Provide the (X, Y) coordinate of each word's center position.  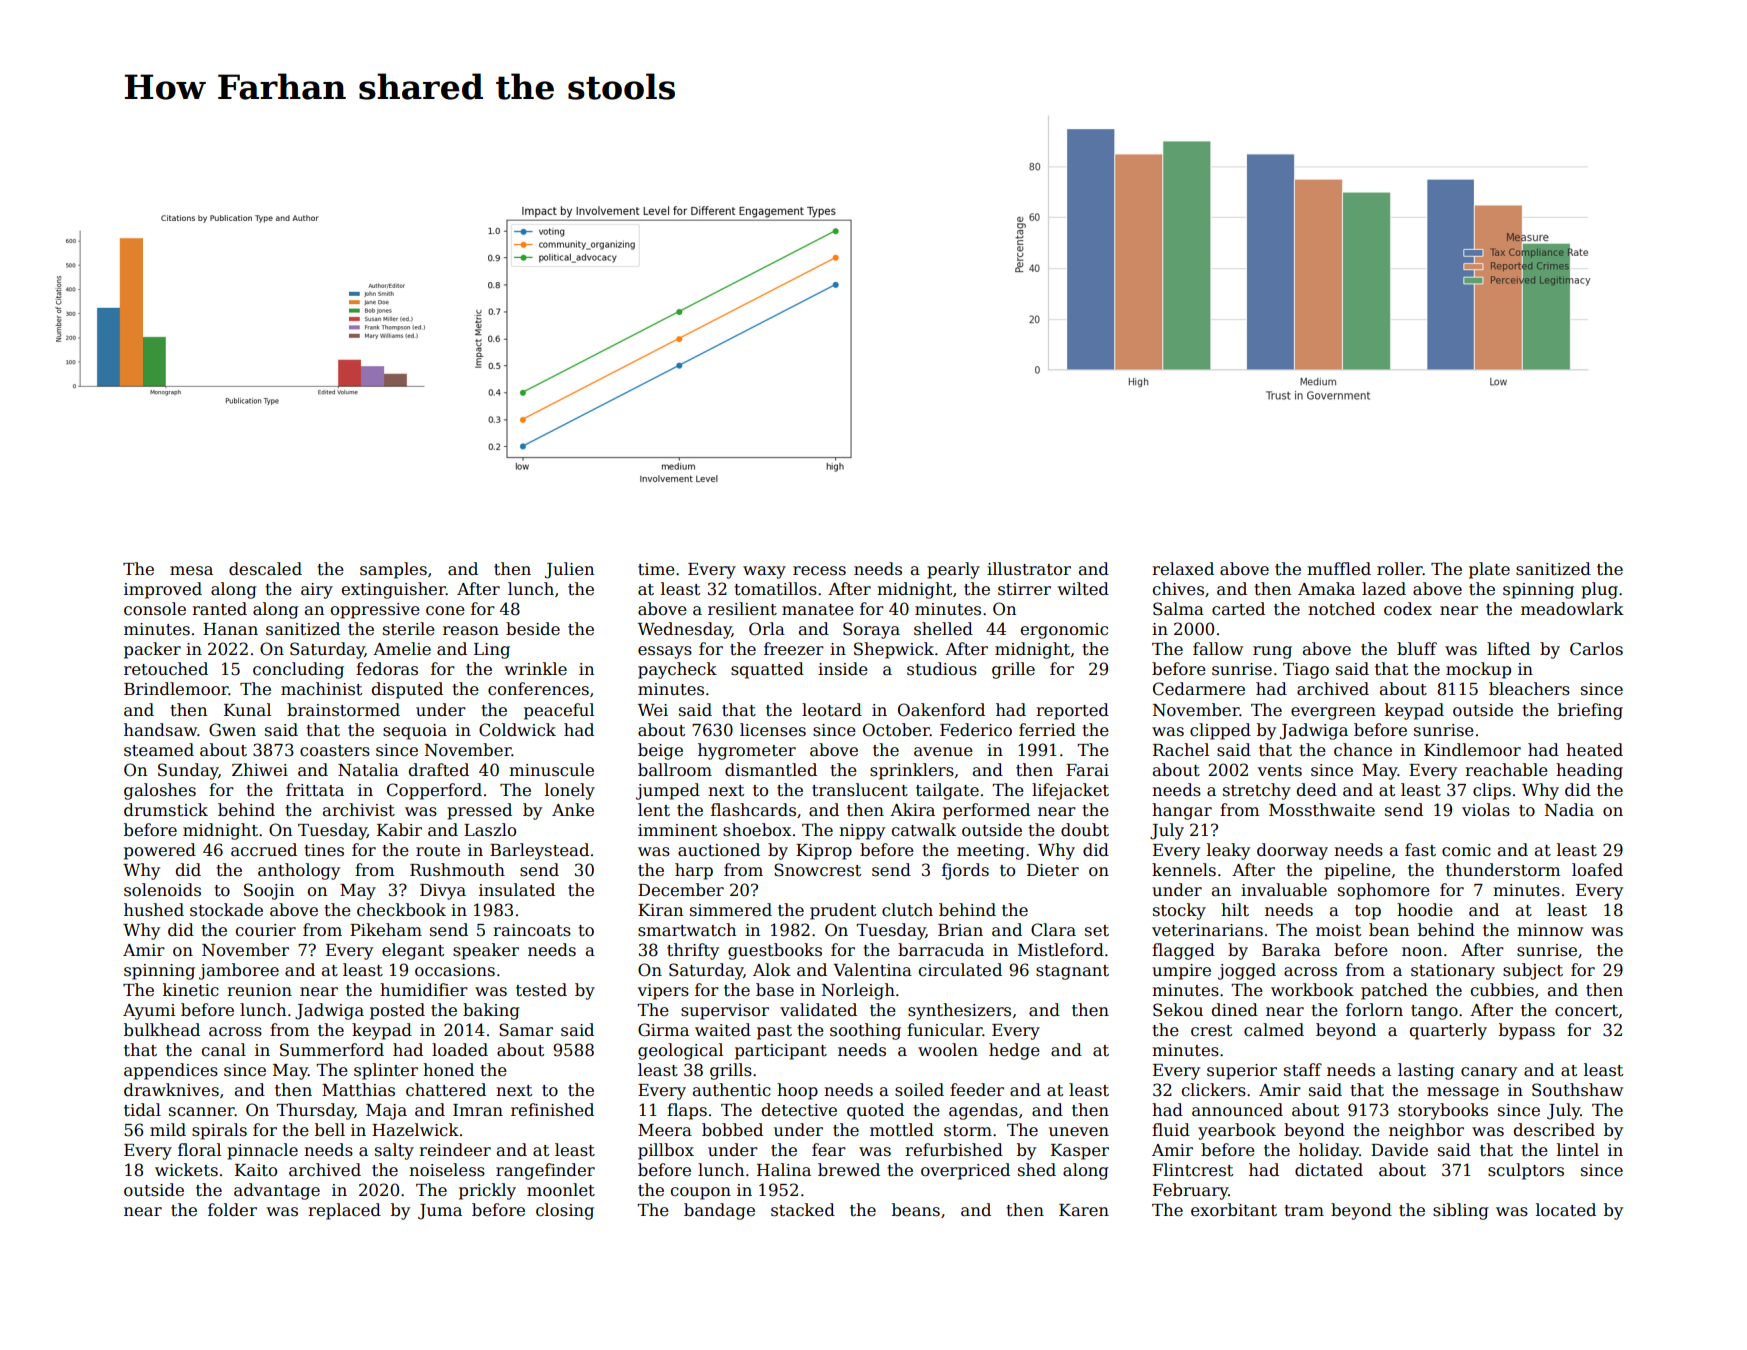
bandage (719, 1211)
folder (232, 1210)
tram (1304, 1211)
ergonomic (1064, 631)
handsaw (160, 730)
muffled (1339, 569)
